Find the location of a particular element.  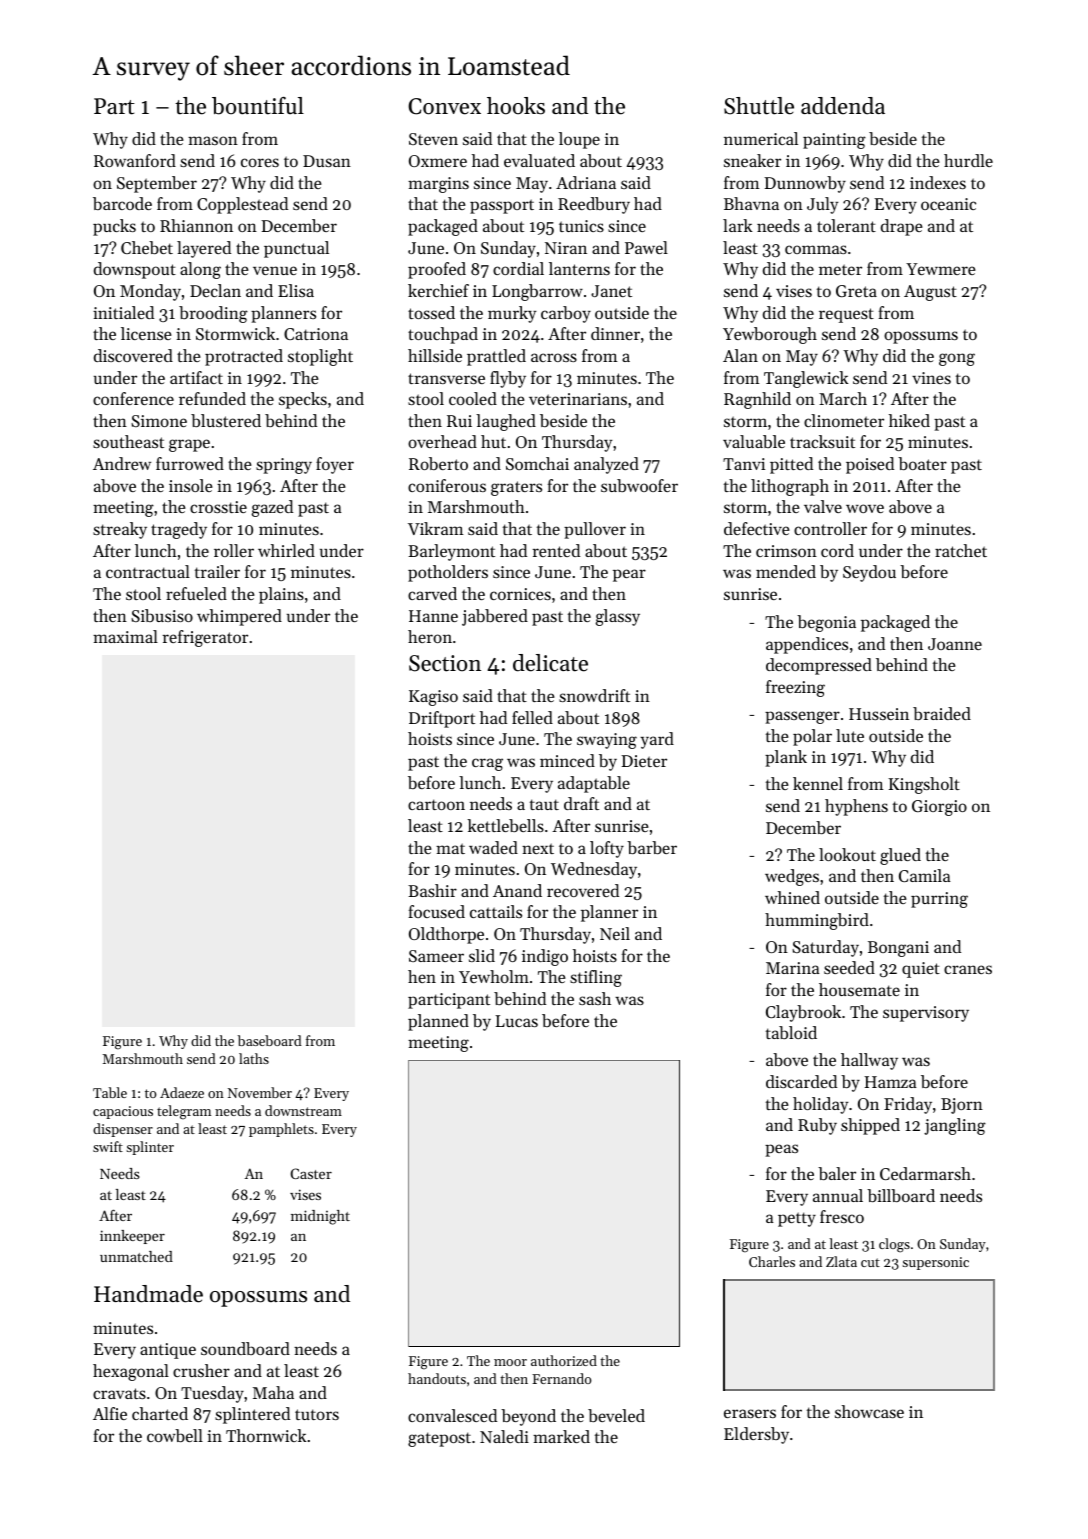

Giorgio is located at coordinates (939, 808).
